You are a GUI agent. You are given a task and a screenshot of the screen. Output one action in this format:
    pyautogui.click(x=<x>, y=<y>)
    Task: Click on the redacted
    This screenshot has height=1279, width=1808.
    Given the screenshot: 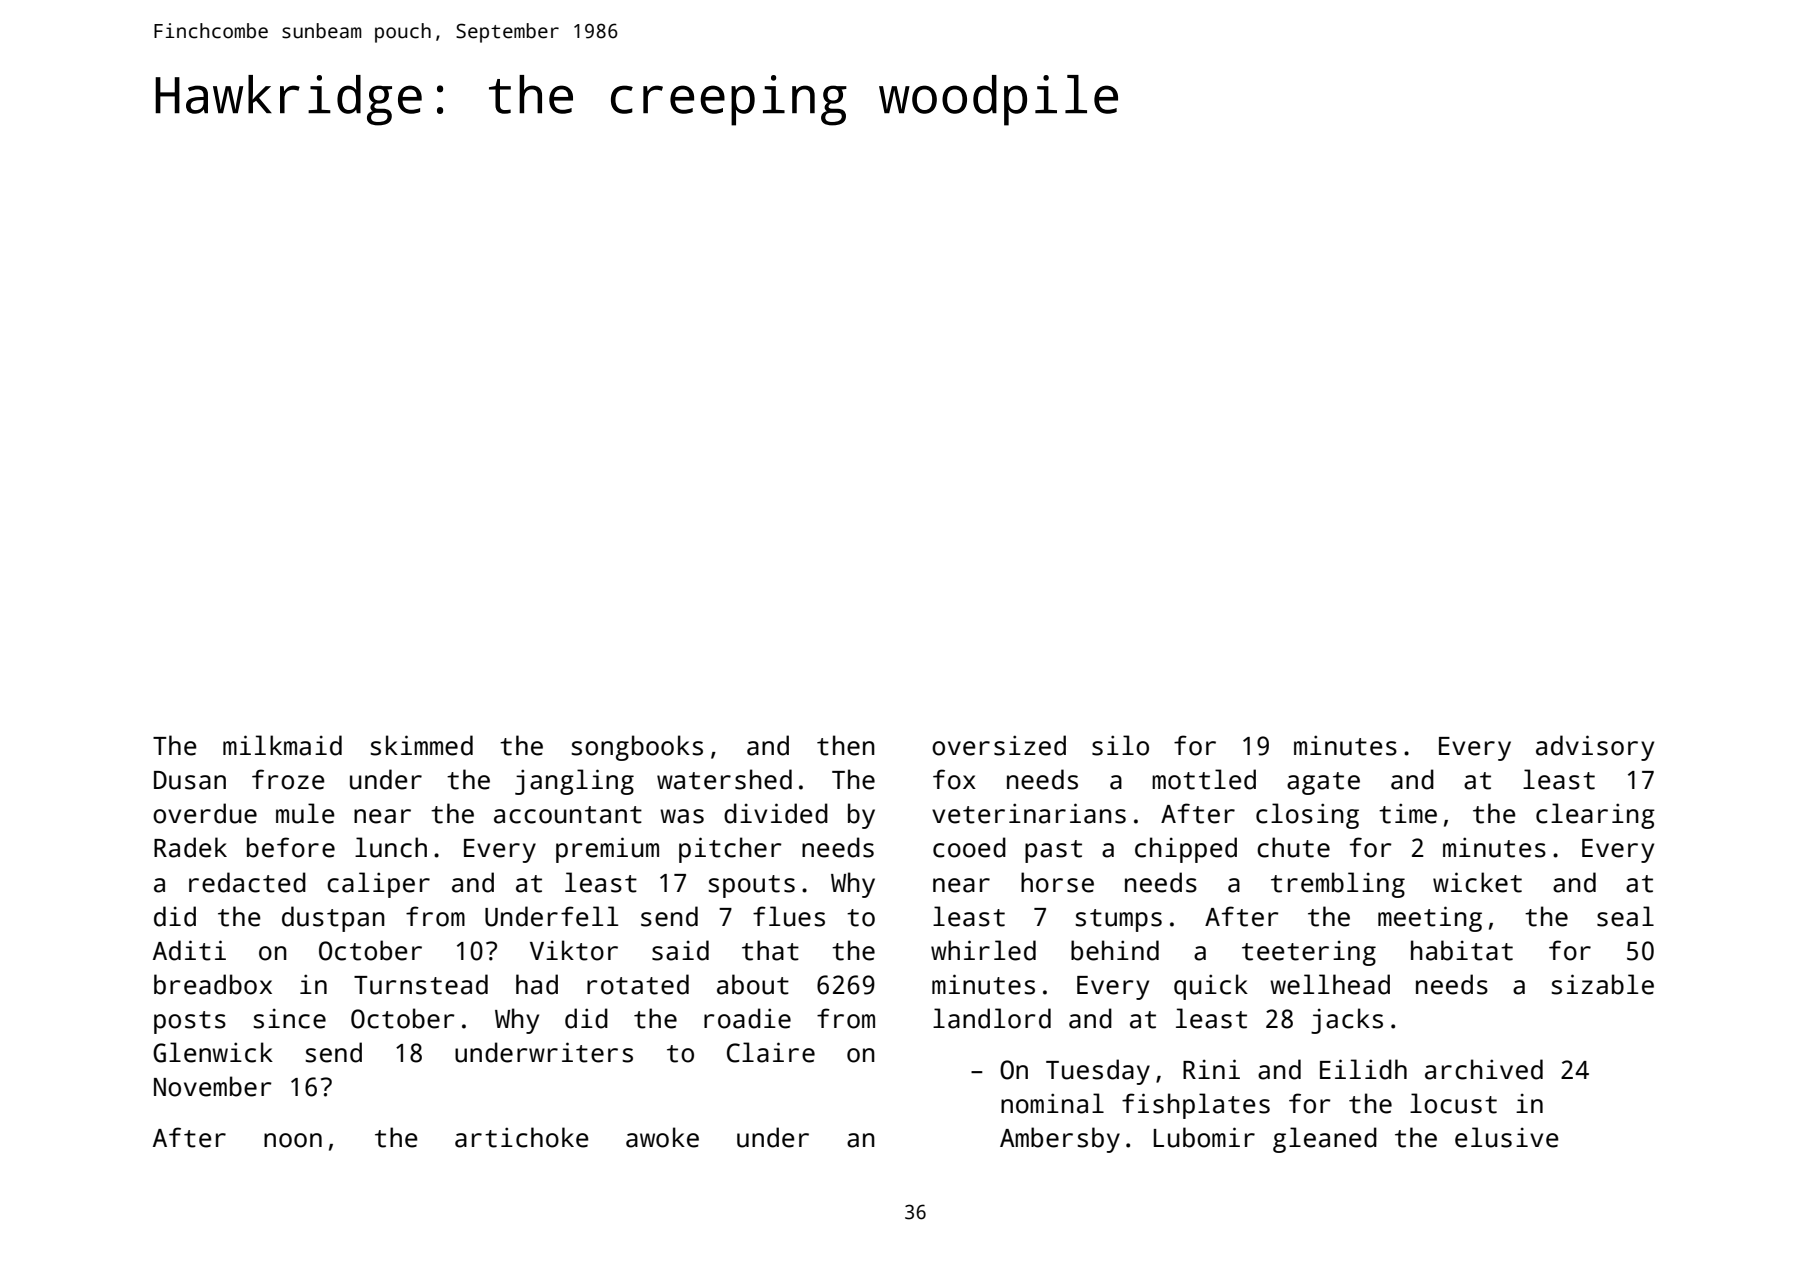 What is the action you would take?
    pyautogui.click(x=247, y=882)
